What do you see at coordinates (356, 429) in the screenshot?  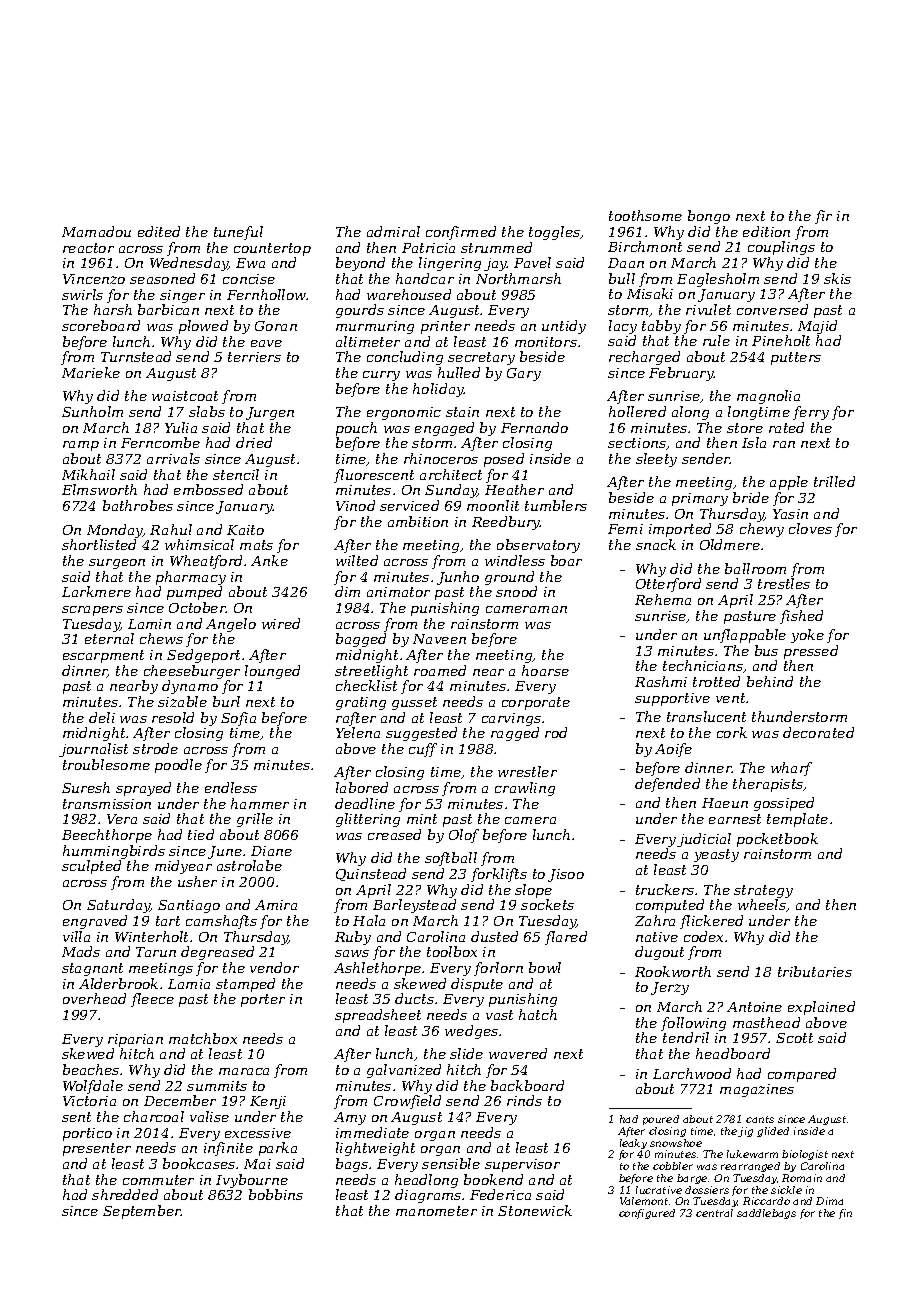 I see `pouch` at bounding box center [356, 429].
